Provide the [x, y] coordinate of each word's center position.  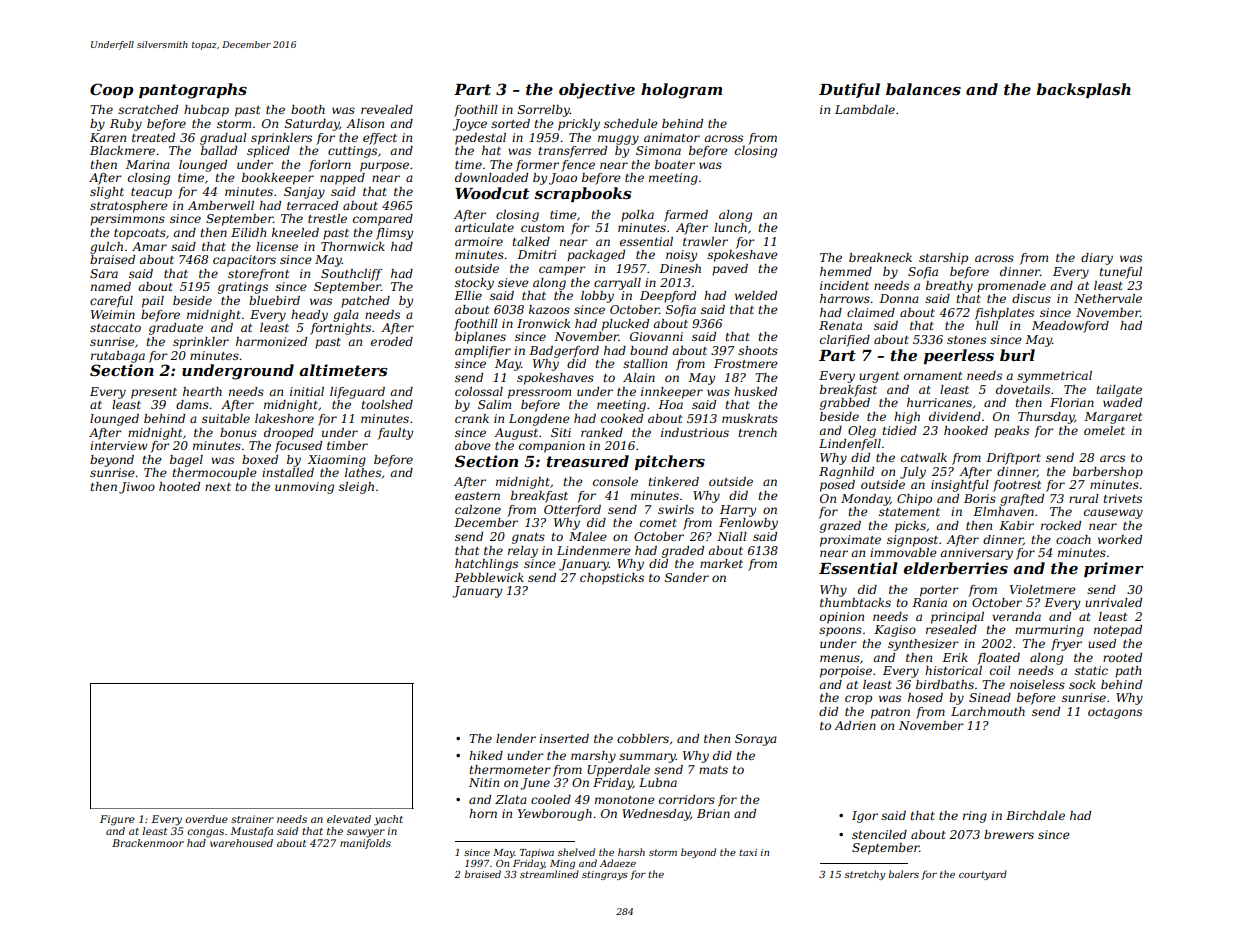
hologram [681, 91]
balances [923, 89]
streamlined [549, 874]
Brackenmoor [148, 843]
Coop [111, 90]
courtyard [983, 875]
